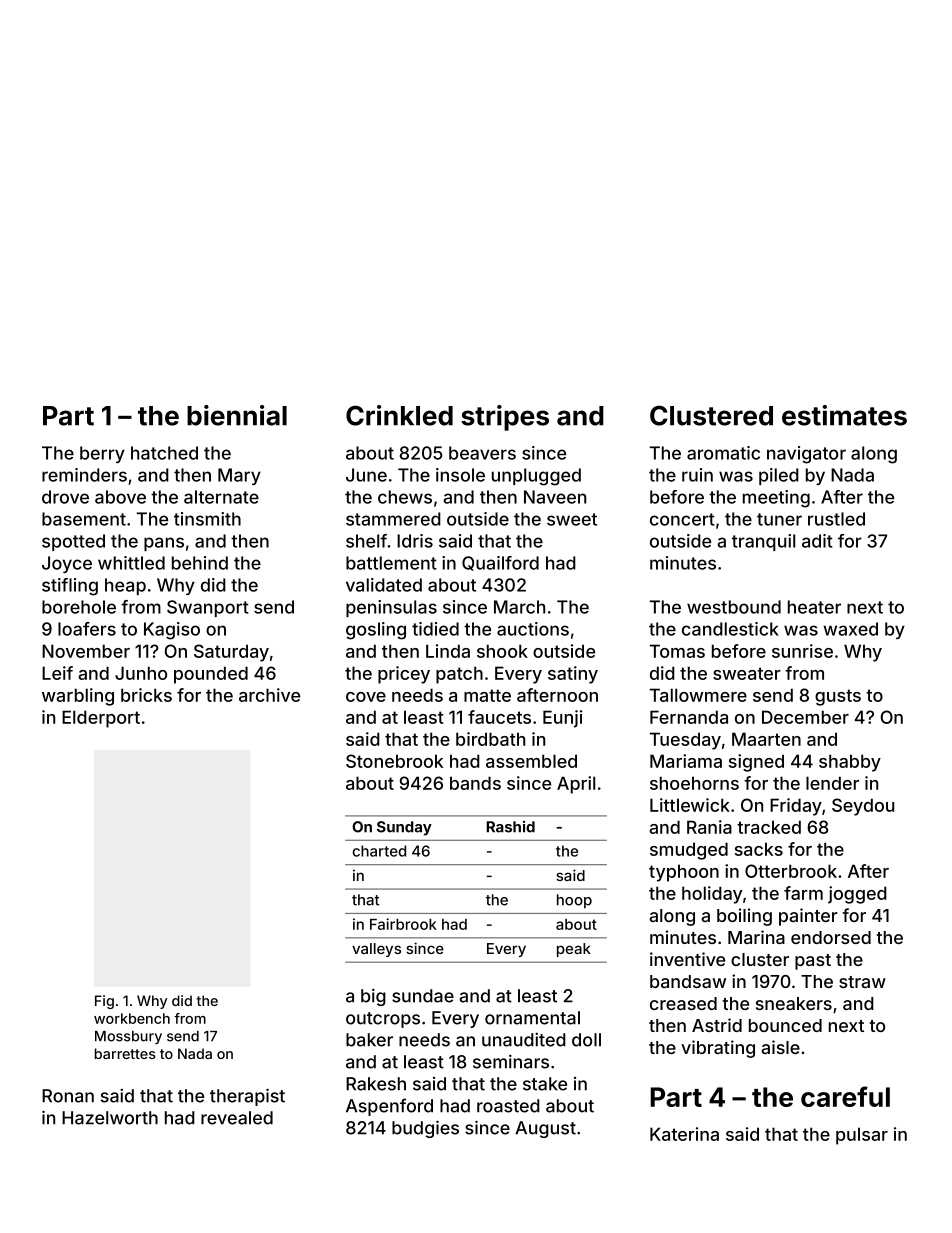 This screenshot has height=1233, width=952. Describe the element at coordinates (425, 1129) in the screenshot. I see `budgies` at that location.
